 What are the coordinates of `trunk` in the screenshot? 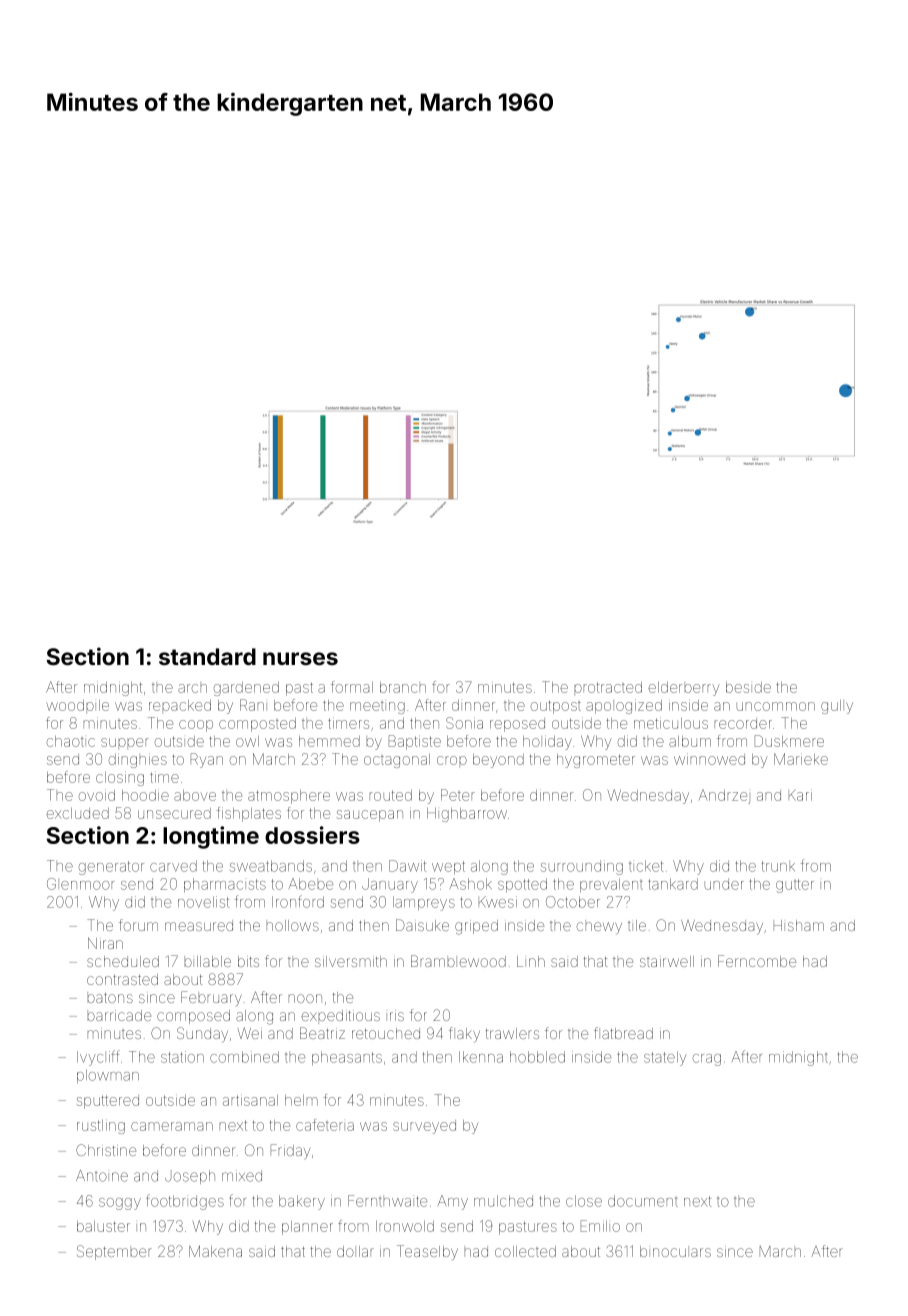 It's located at (778, 866).
